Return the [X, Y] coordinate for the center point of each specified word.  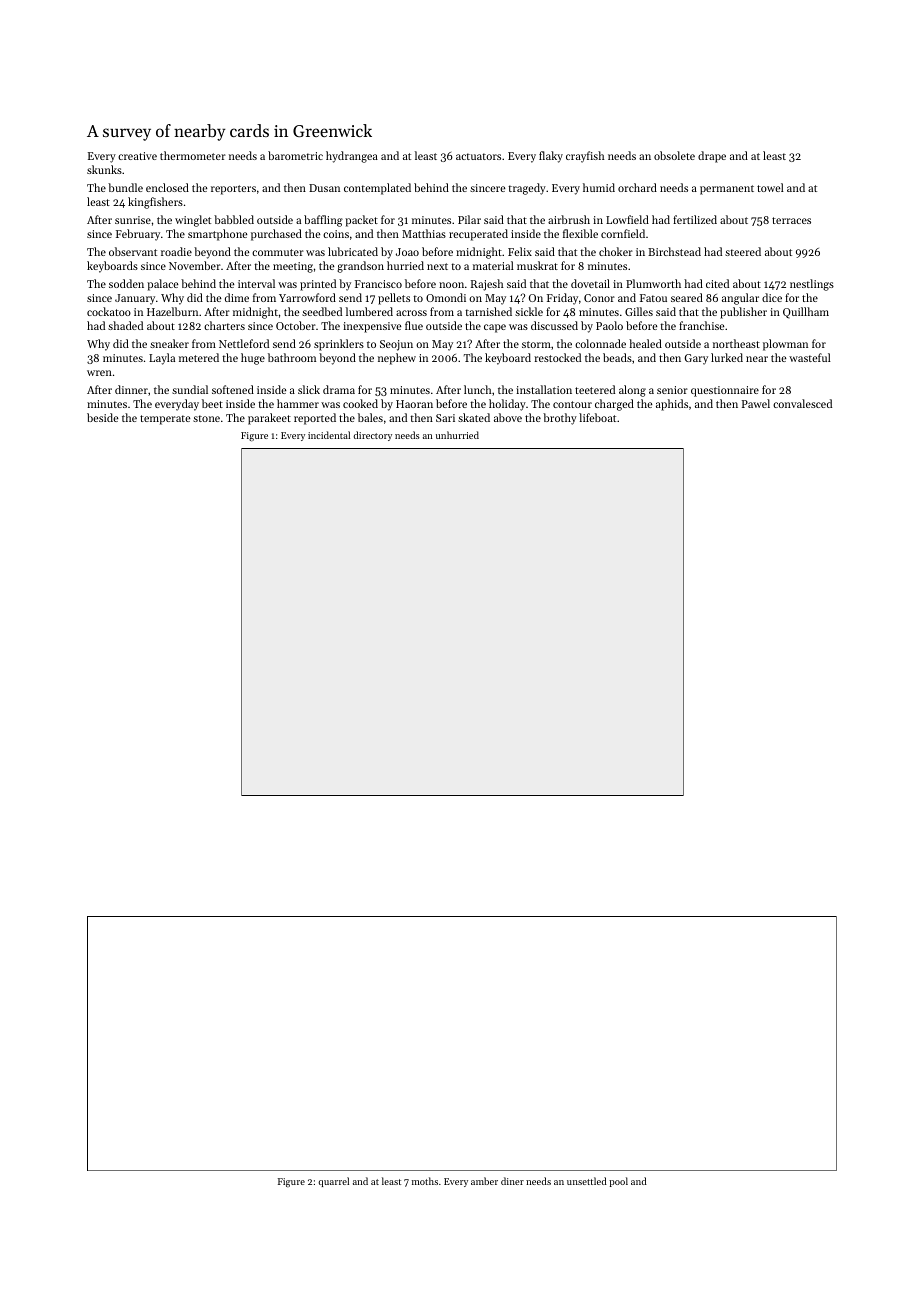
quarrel [333, 1182]
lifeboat [597, 417]
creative [137, 156]
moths [425, 1181]
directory [372, 436]
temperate [165, 420]
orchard [637, 187]
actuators [478, 156]
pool [618, 1182]
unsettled [587, 1181]
